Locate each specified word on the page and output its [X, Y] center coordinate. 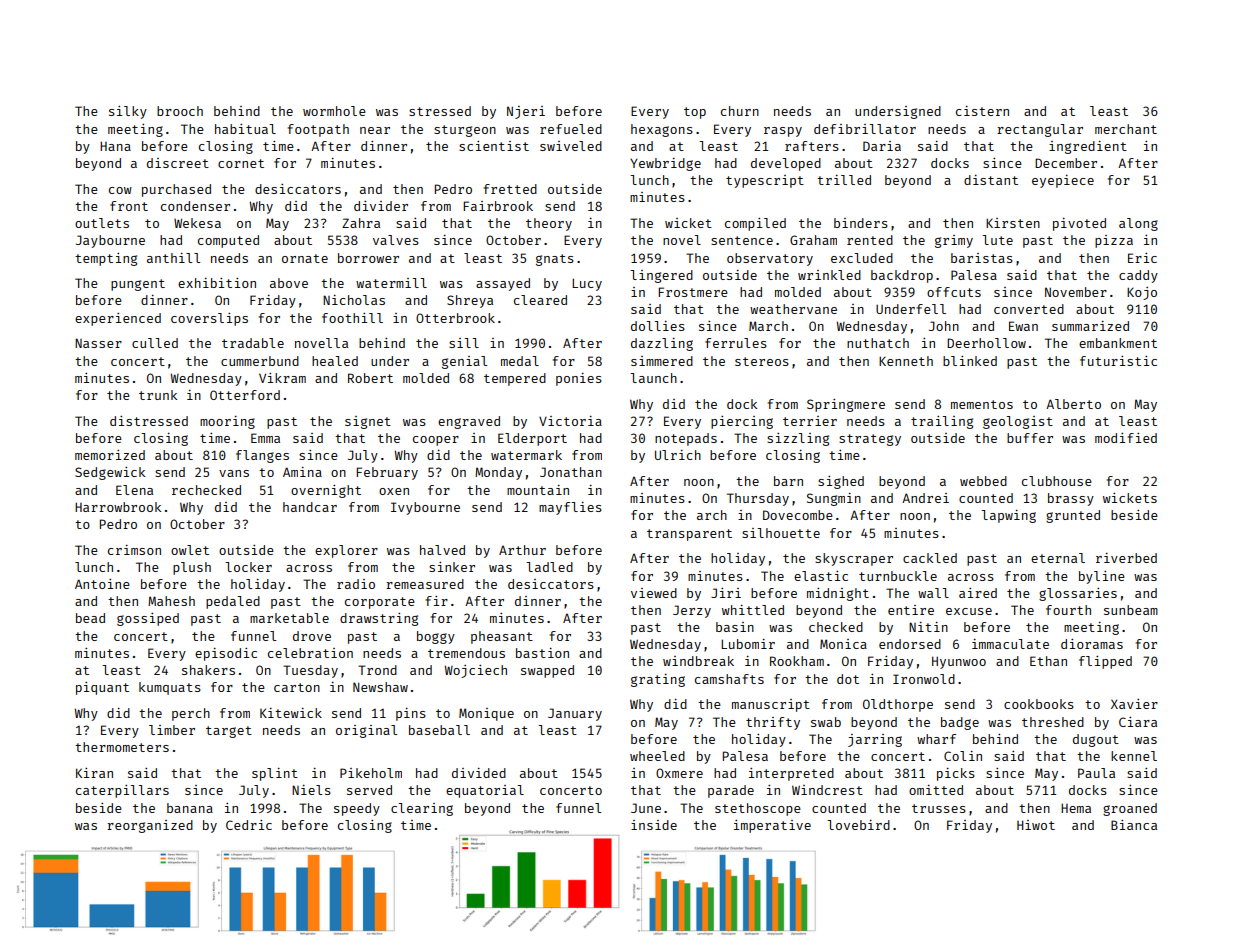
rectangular [1040, 130]
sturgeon [465, 131]
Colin [963, 756]
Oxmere [679, 773]
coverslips [209, 319]
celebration [310, 653]
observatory [770, 259]
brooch [180, 111]
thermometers [122, 747]
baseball [439, 730]
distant [991, 180]
